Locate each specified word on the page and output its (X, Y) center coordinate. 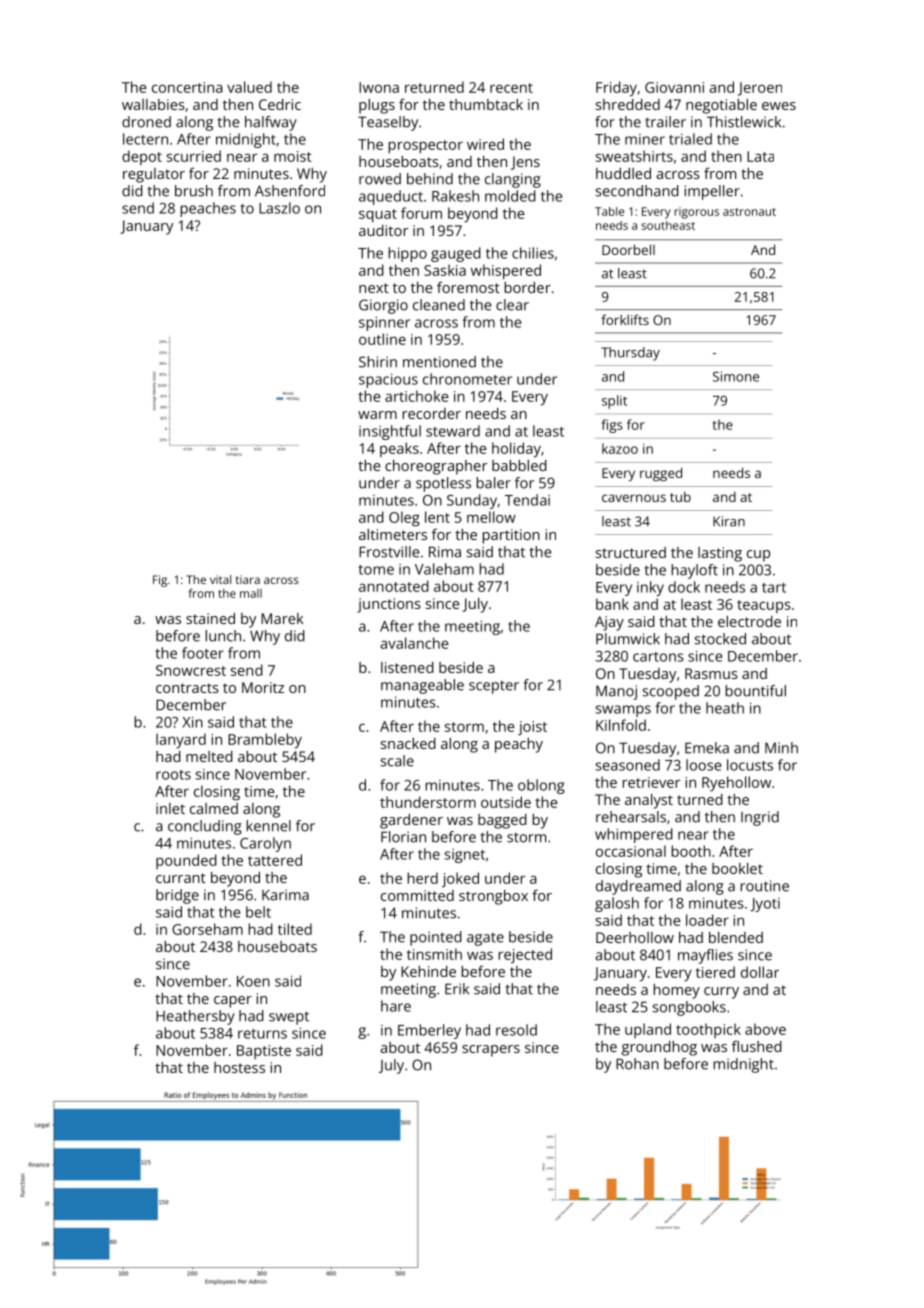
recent (511, 88)
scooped (671, 692)
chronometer (467, 379)
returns (262, 1034)
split (614, 402)
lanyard (181, 741)
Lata (760, 156)
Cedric (280, 104)
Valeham (444, 569)
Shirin (378, 362)
